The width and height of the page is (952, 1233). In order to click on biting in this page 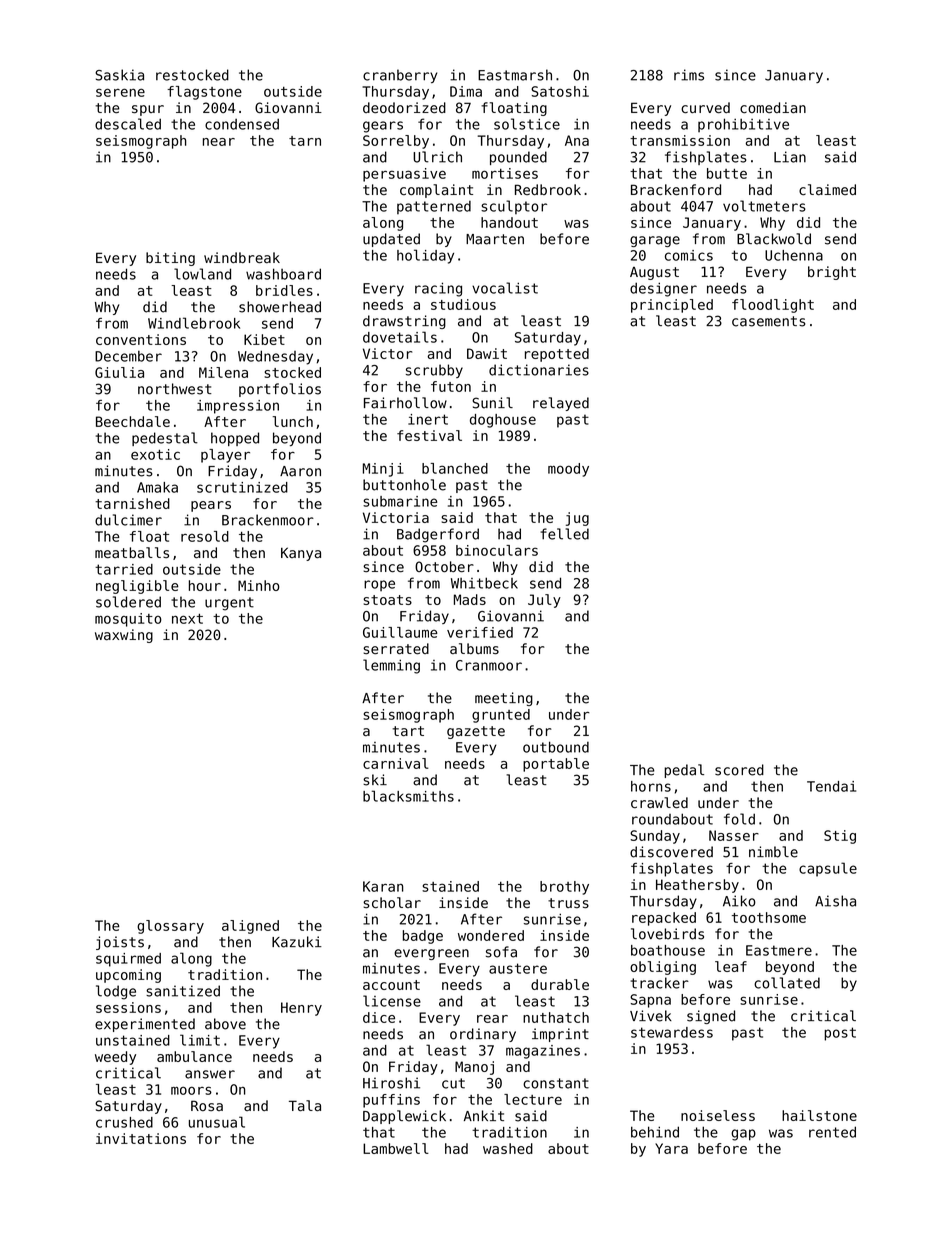, I will do `click(170, 259)`.
